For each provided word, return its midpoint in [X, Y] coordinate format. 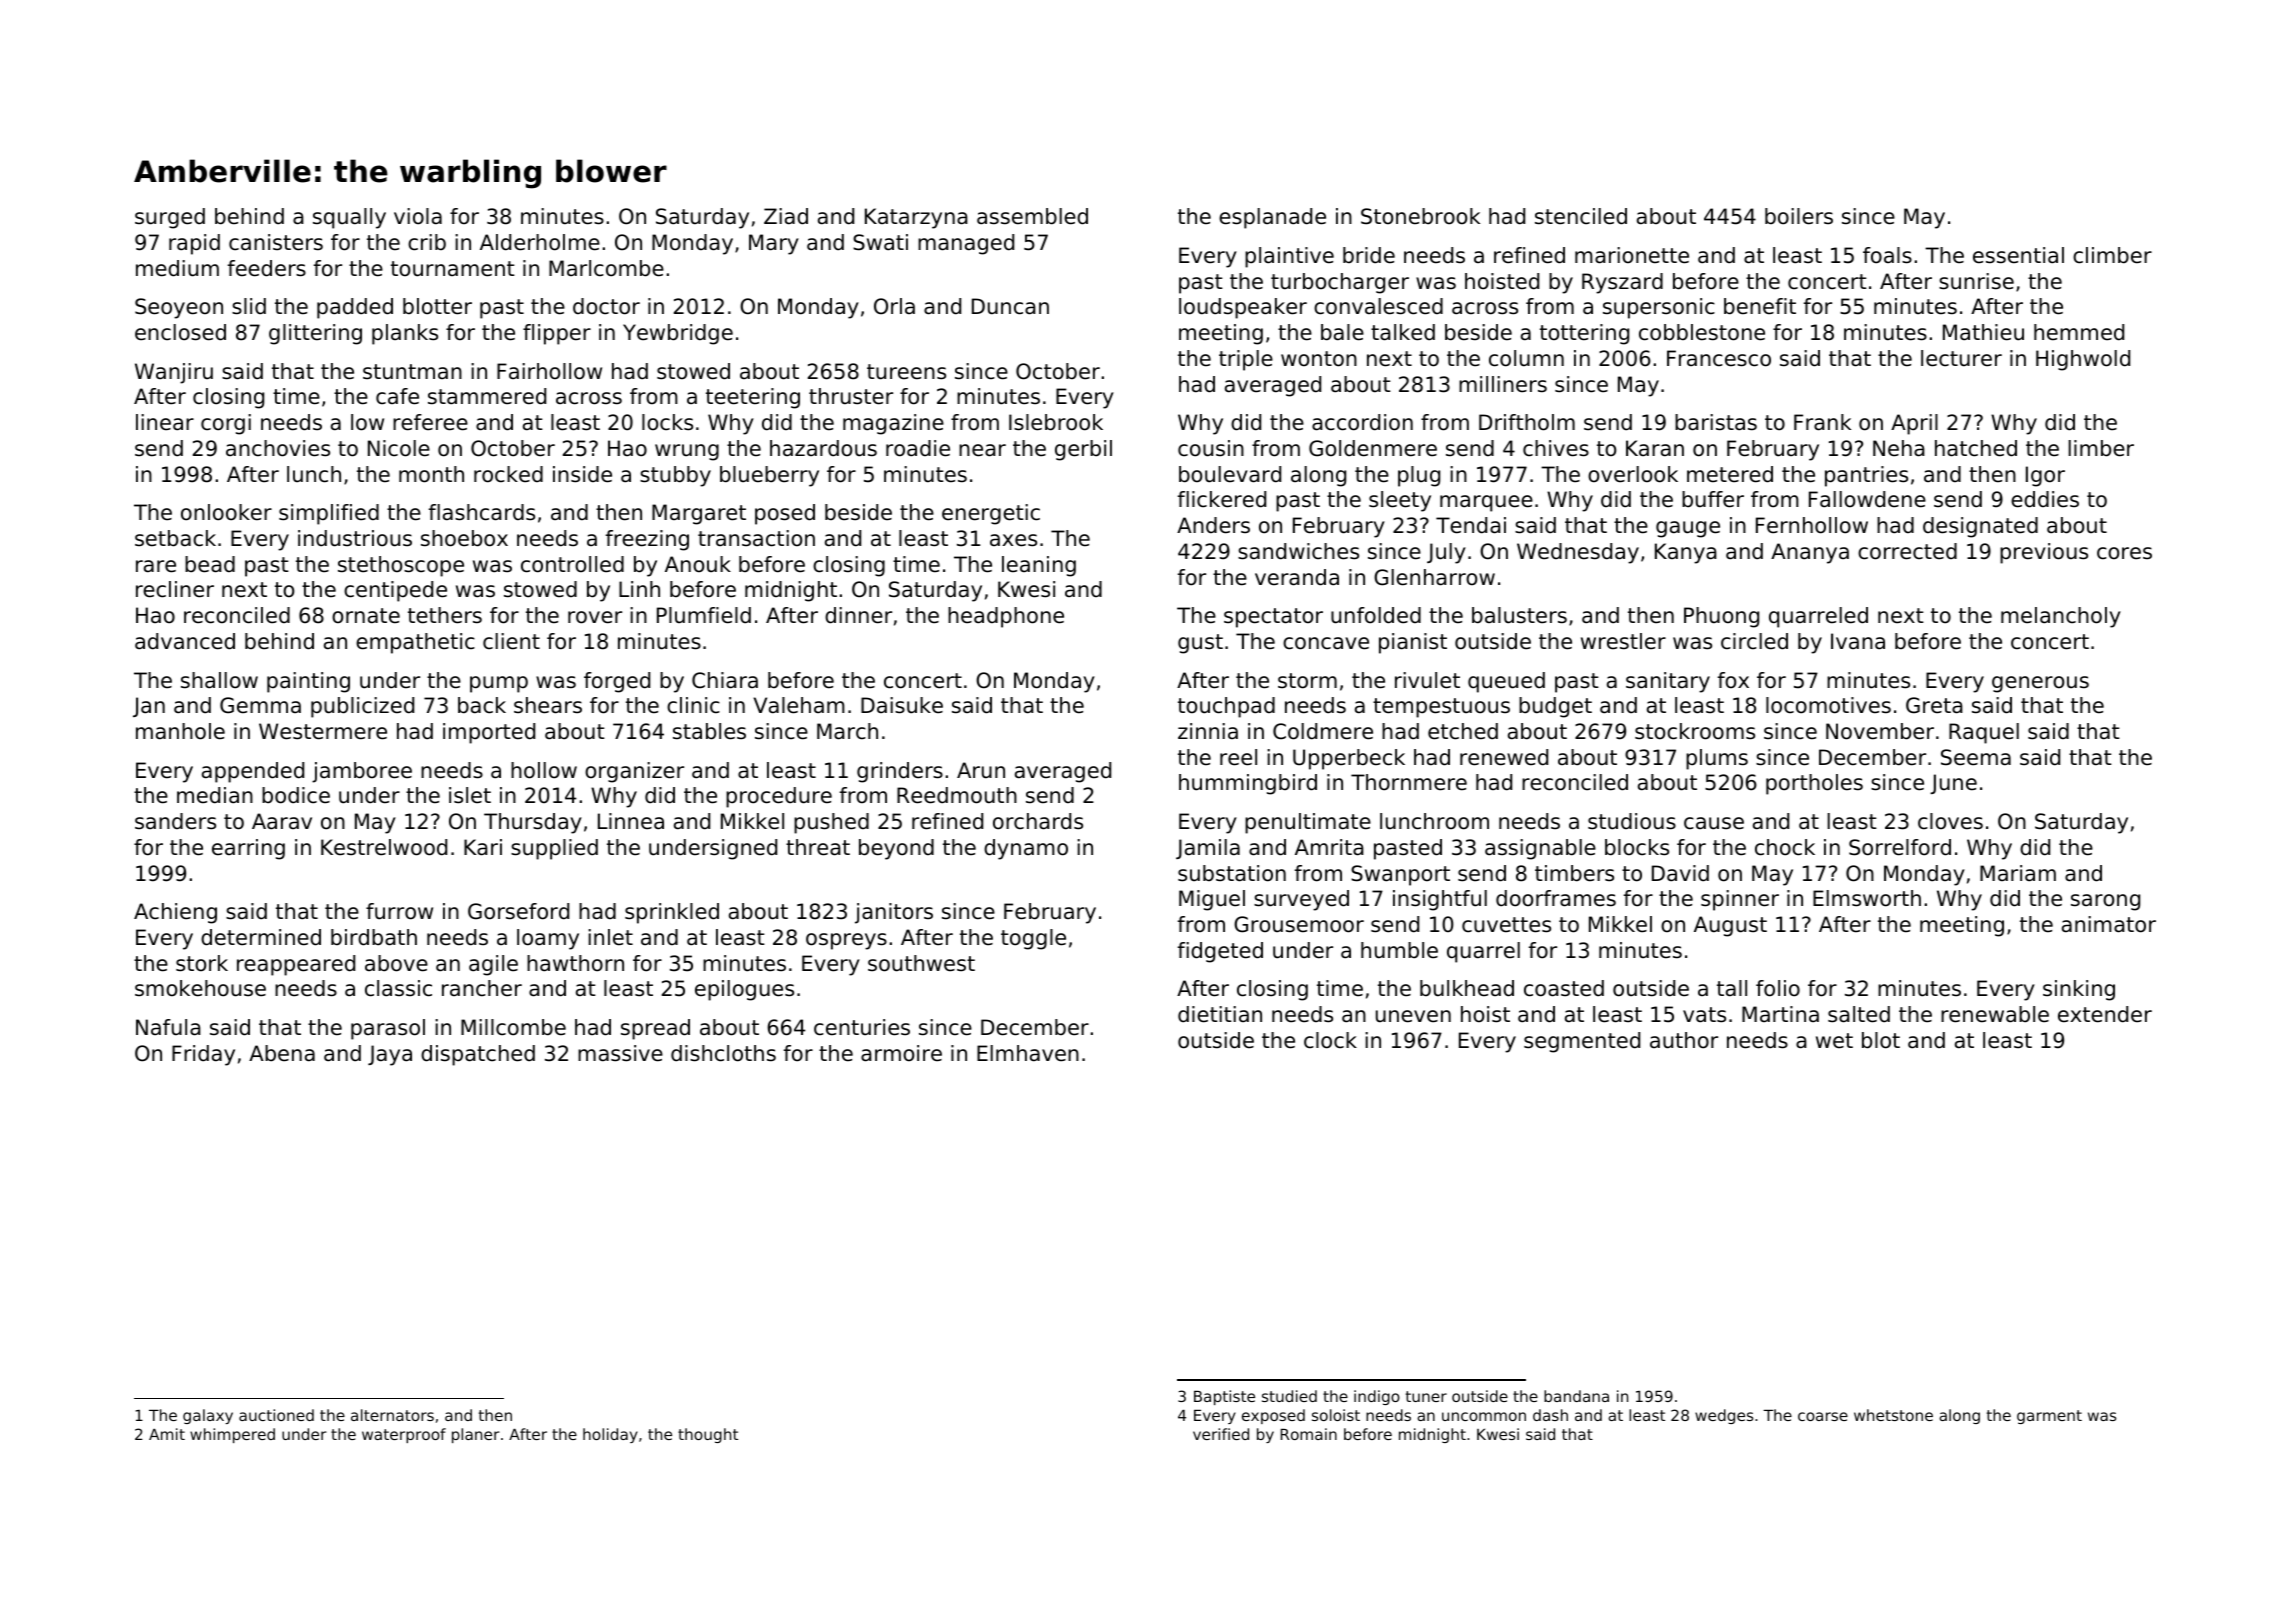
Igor [2045, 476]
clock [1330, 1040]
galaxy [208, 1416]
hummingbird [1248, 784]
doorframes [1556, 898]
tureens [906, 372]
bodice [296, 795]
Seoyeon [179, 308]
